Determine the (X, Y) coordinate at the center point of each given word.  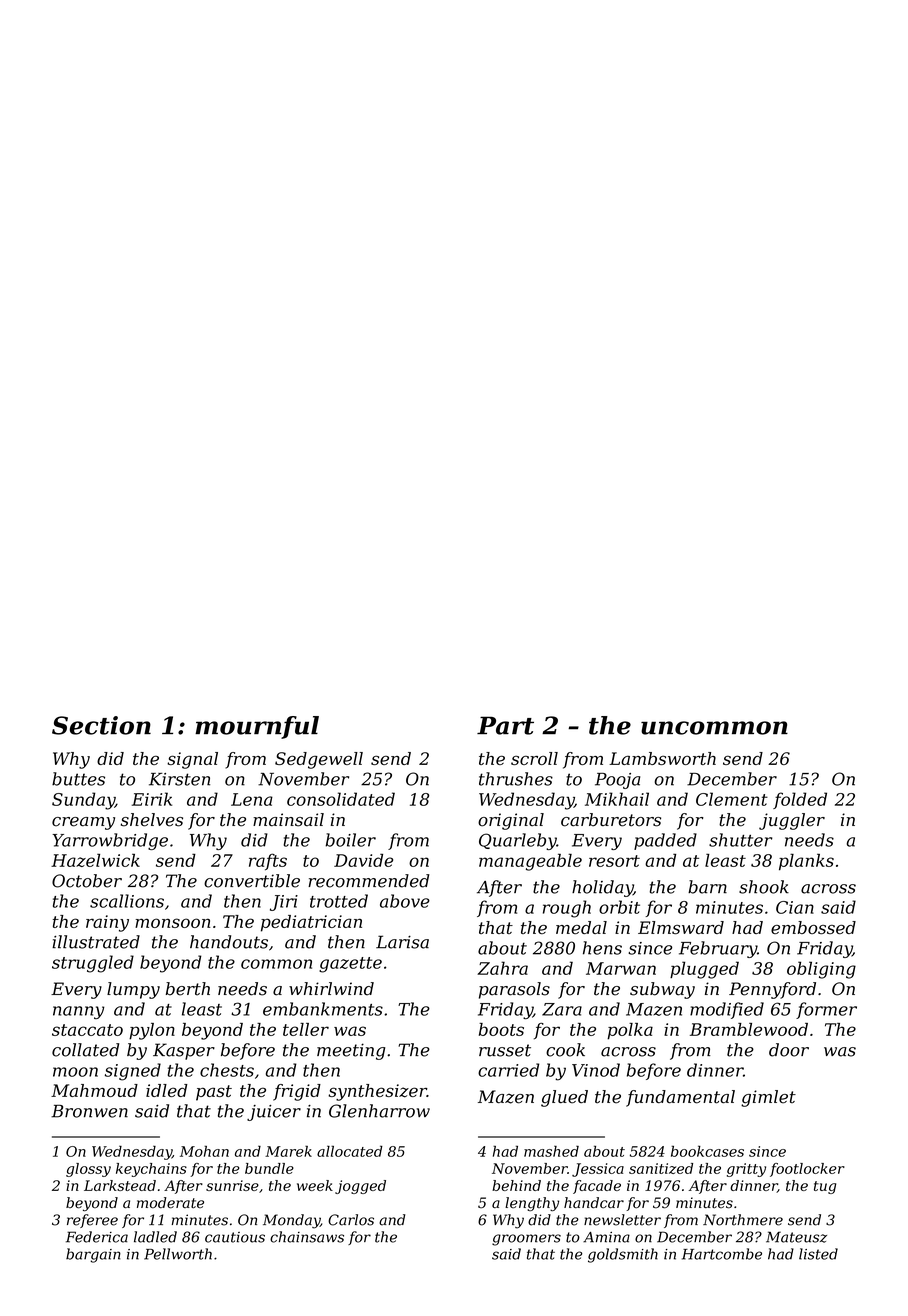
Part (505, 725)
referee (92, 1221)
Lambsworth (662, 758)
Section (101, 725)
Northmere (743, 1220)
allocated (350, 1151)
